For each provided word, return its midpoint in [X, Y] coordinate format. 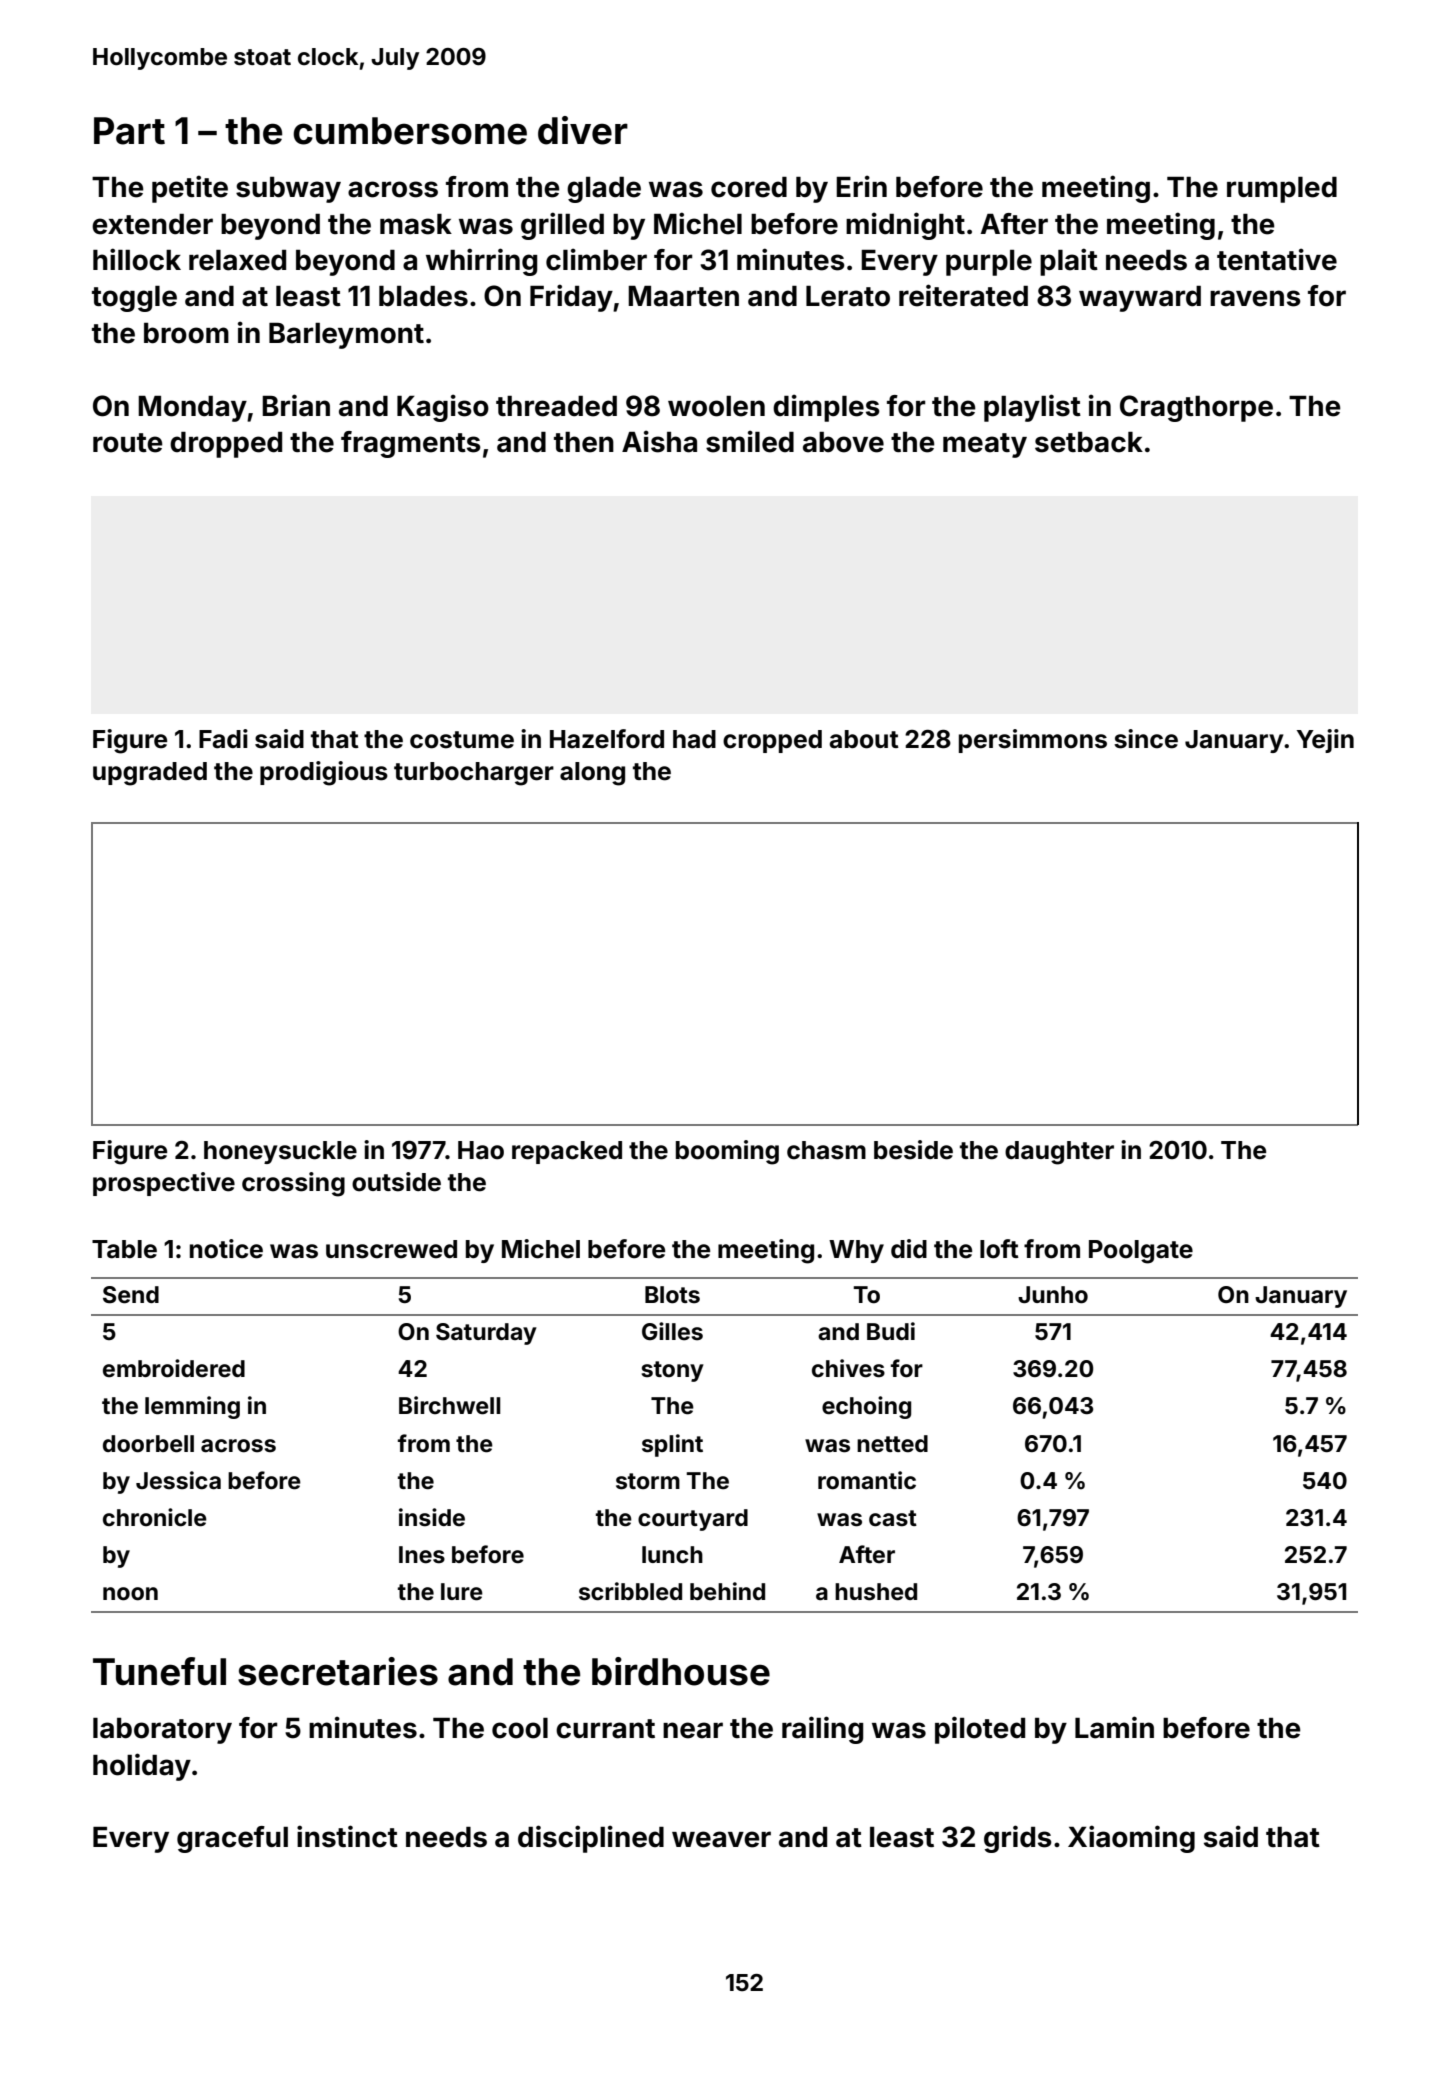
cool [520, 1728]
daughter [1059, 1153]
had [694, 739]
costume [462, 740]
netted [892, 1444]
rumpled [1282, 190]
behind [727, 1591]
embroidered [174, 1368]
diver [583, 130]
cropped [772, 741]
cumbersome [410, 131]
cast [893, 1518]
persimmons [1033, 741]
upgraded [150, 774]
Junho [1053, 1295]
